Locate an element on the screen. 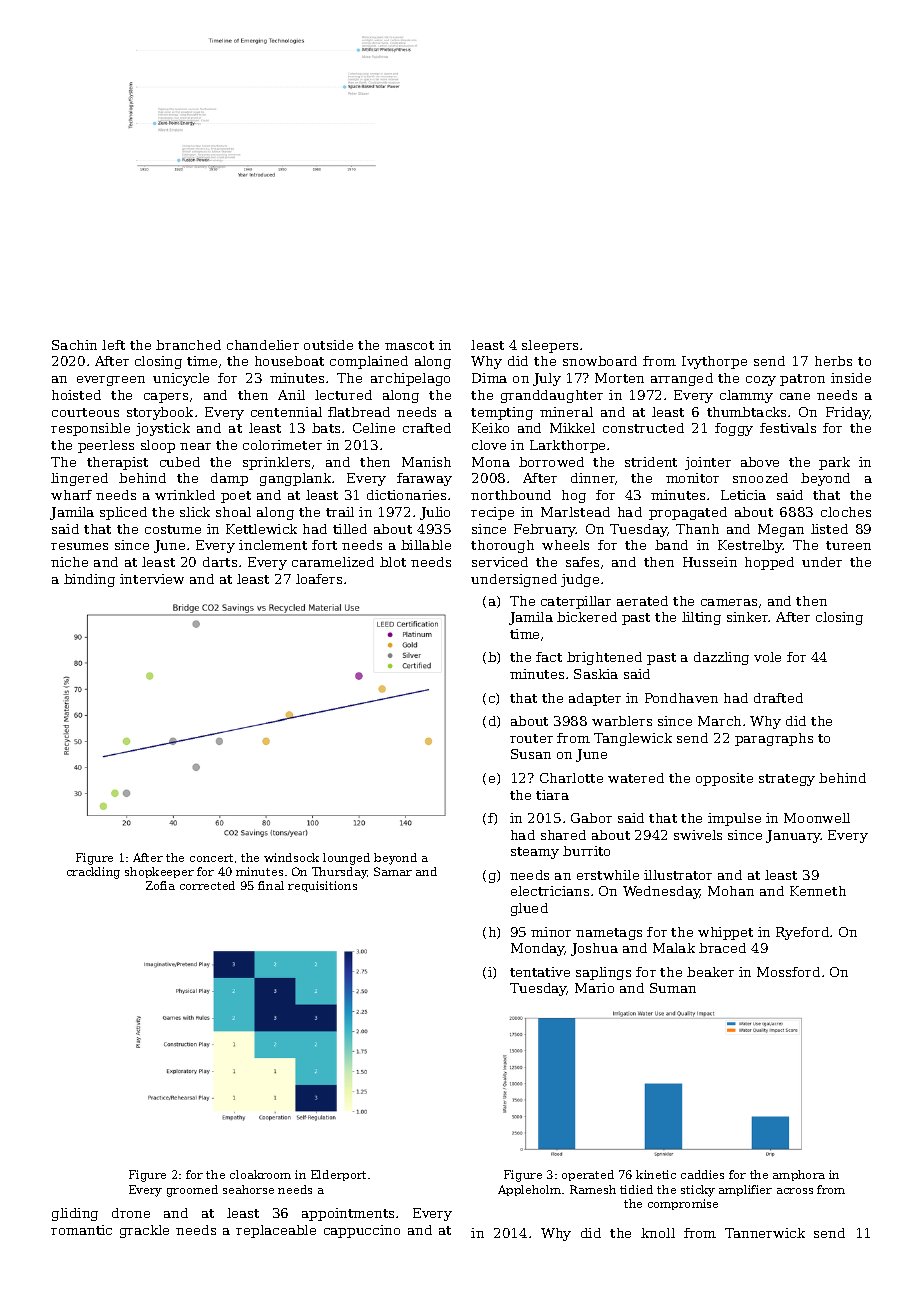 This screenshot has width=924, height=1308. capers is located at coordinates (166, 398).
